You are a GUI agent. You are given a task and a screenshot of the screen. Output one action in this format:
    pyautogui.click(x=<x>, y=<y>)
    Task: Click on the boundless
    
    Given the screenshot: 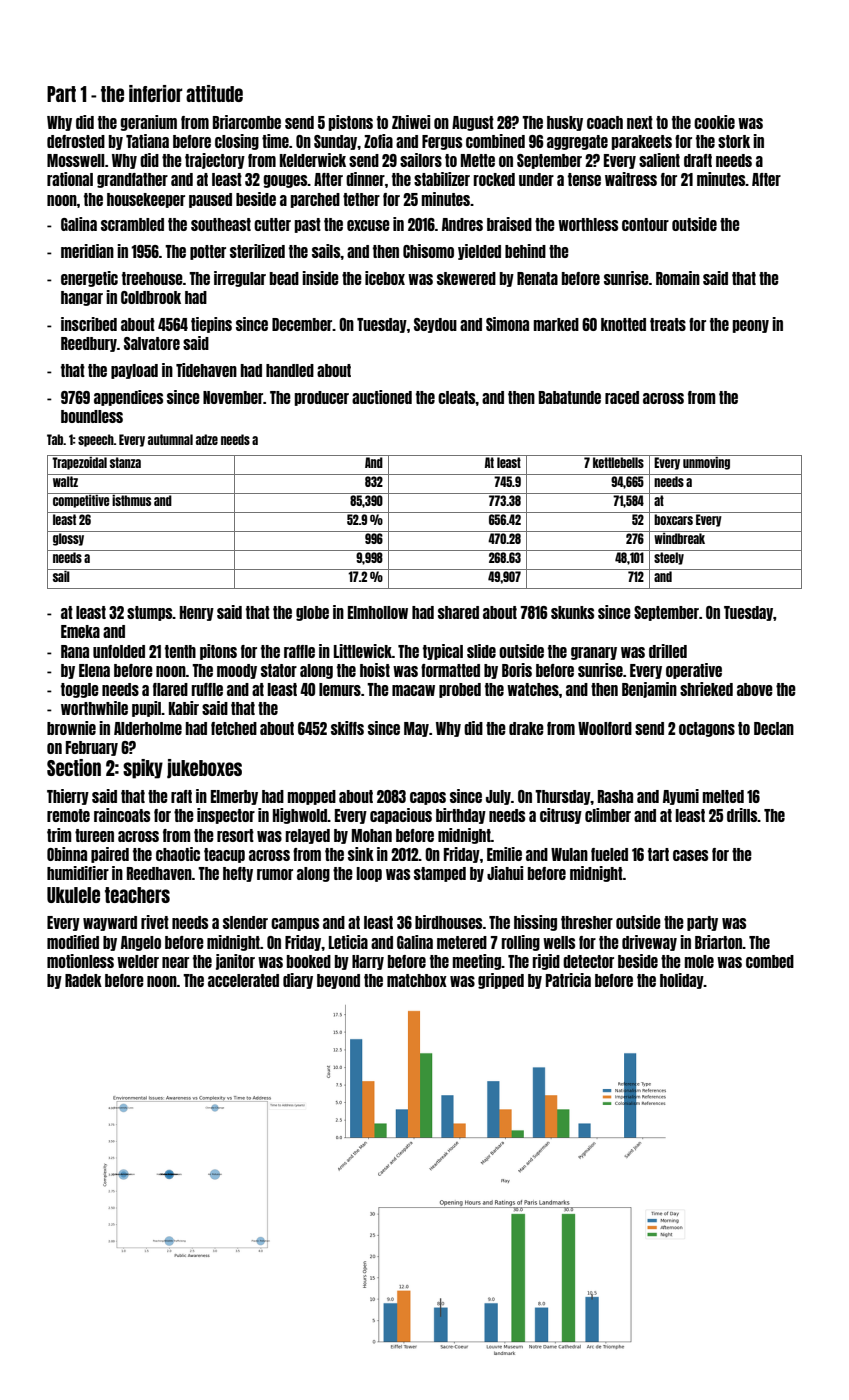 What is the action you would take?
    pyautogui.click(x=92, y=416)
